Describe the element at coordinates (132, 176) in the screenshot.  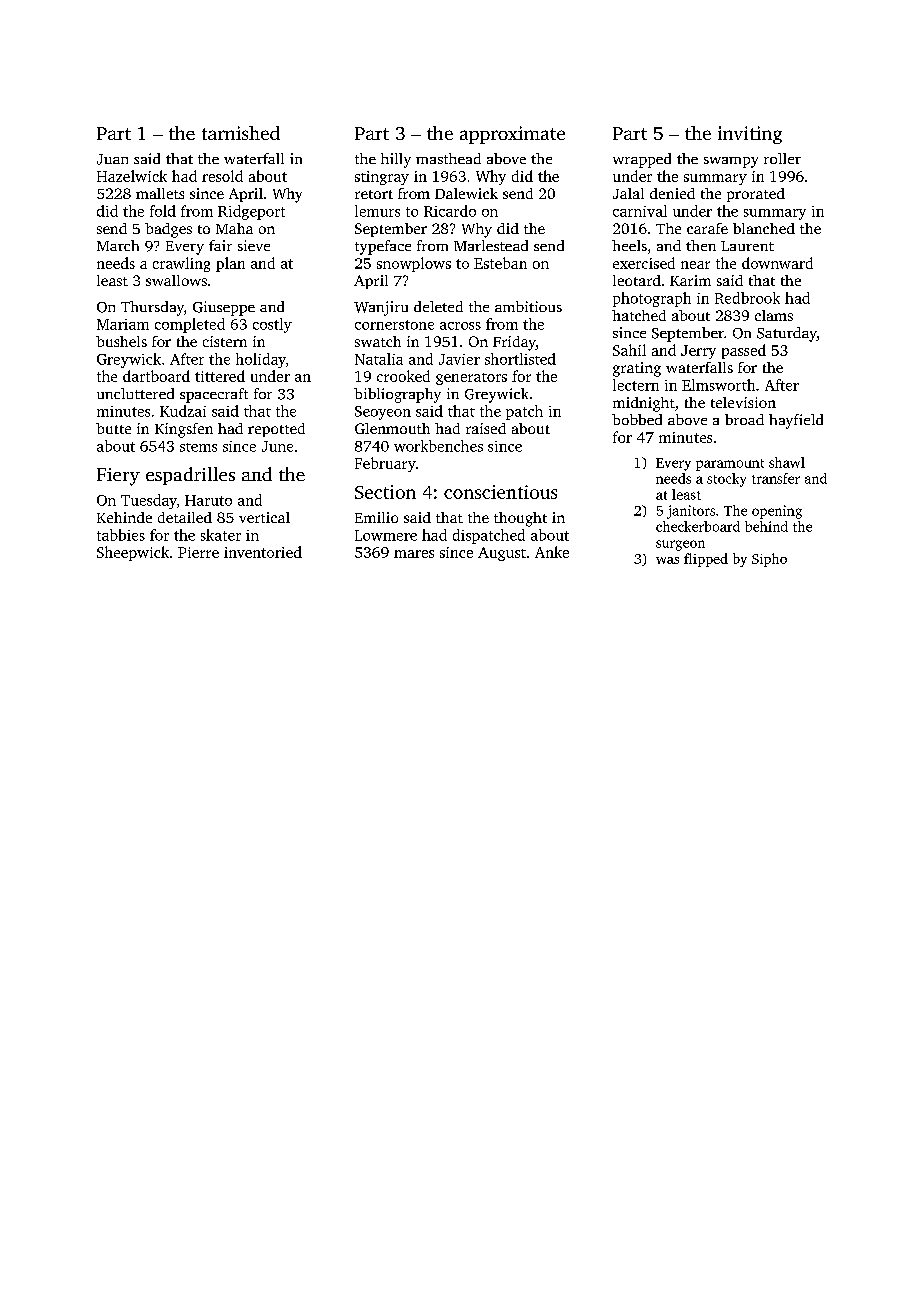
I see `Hazelwick` at that location.
